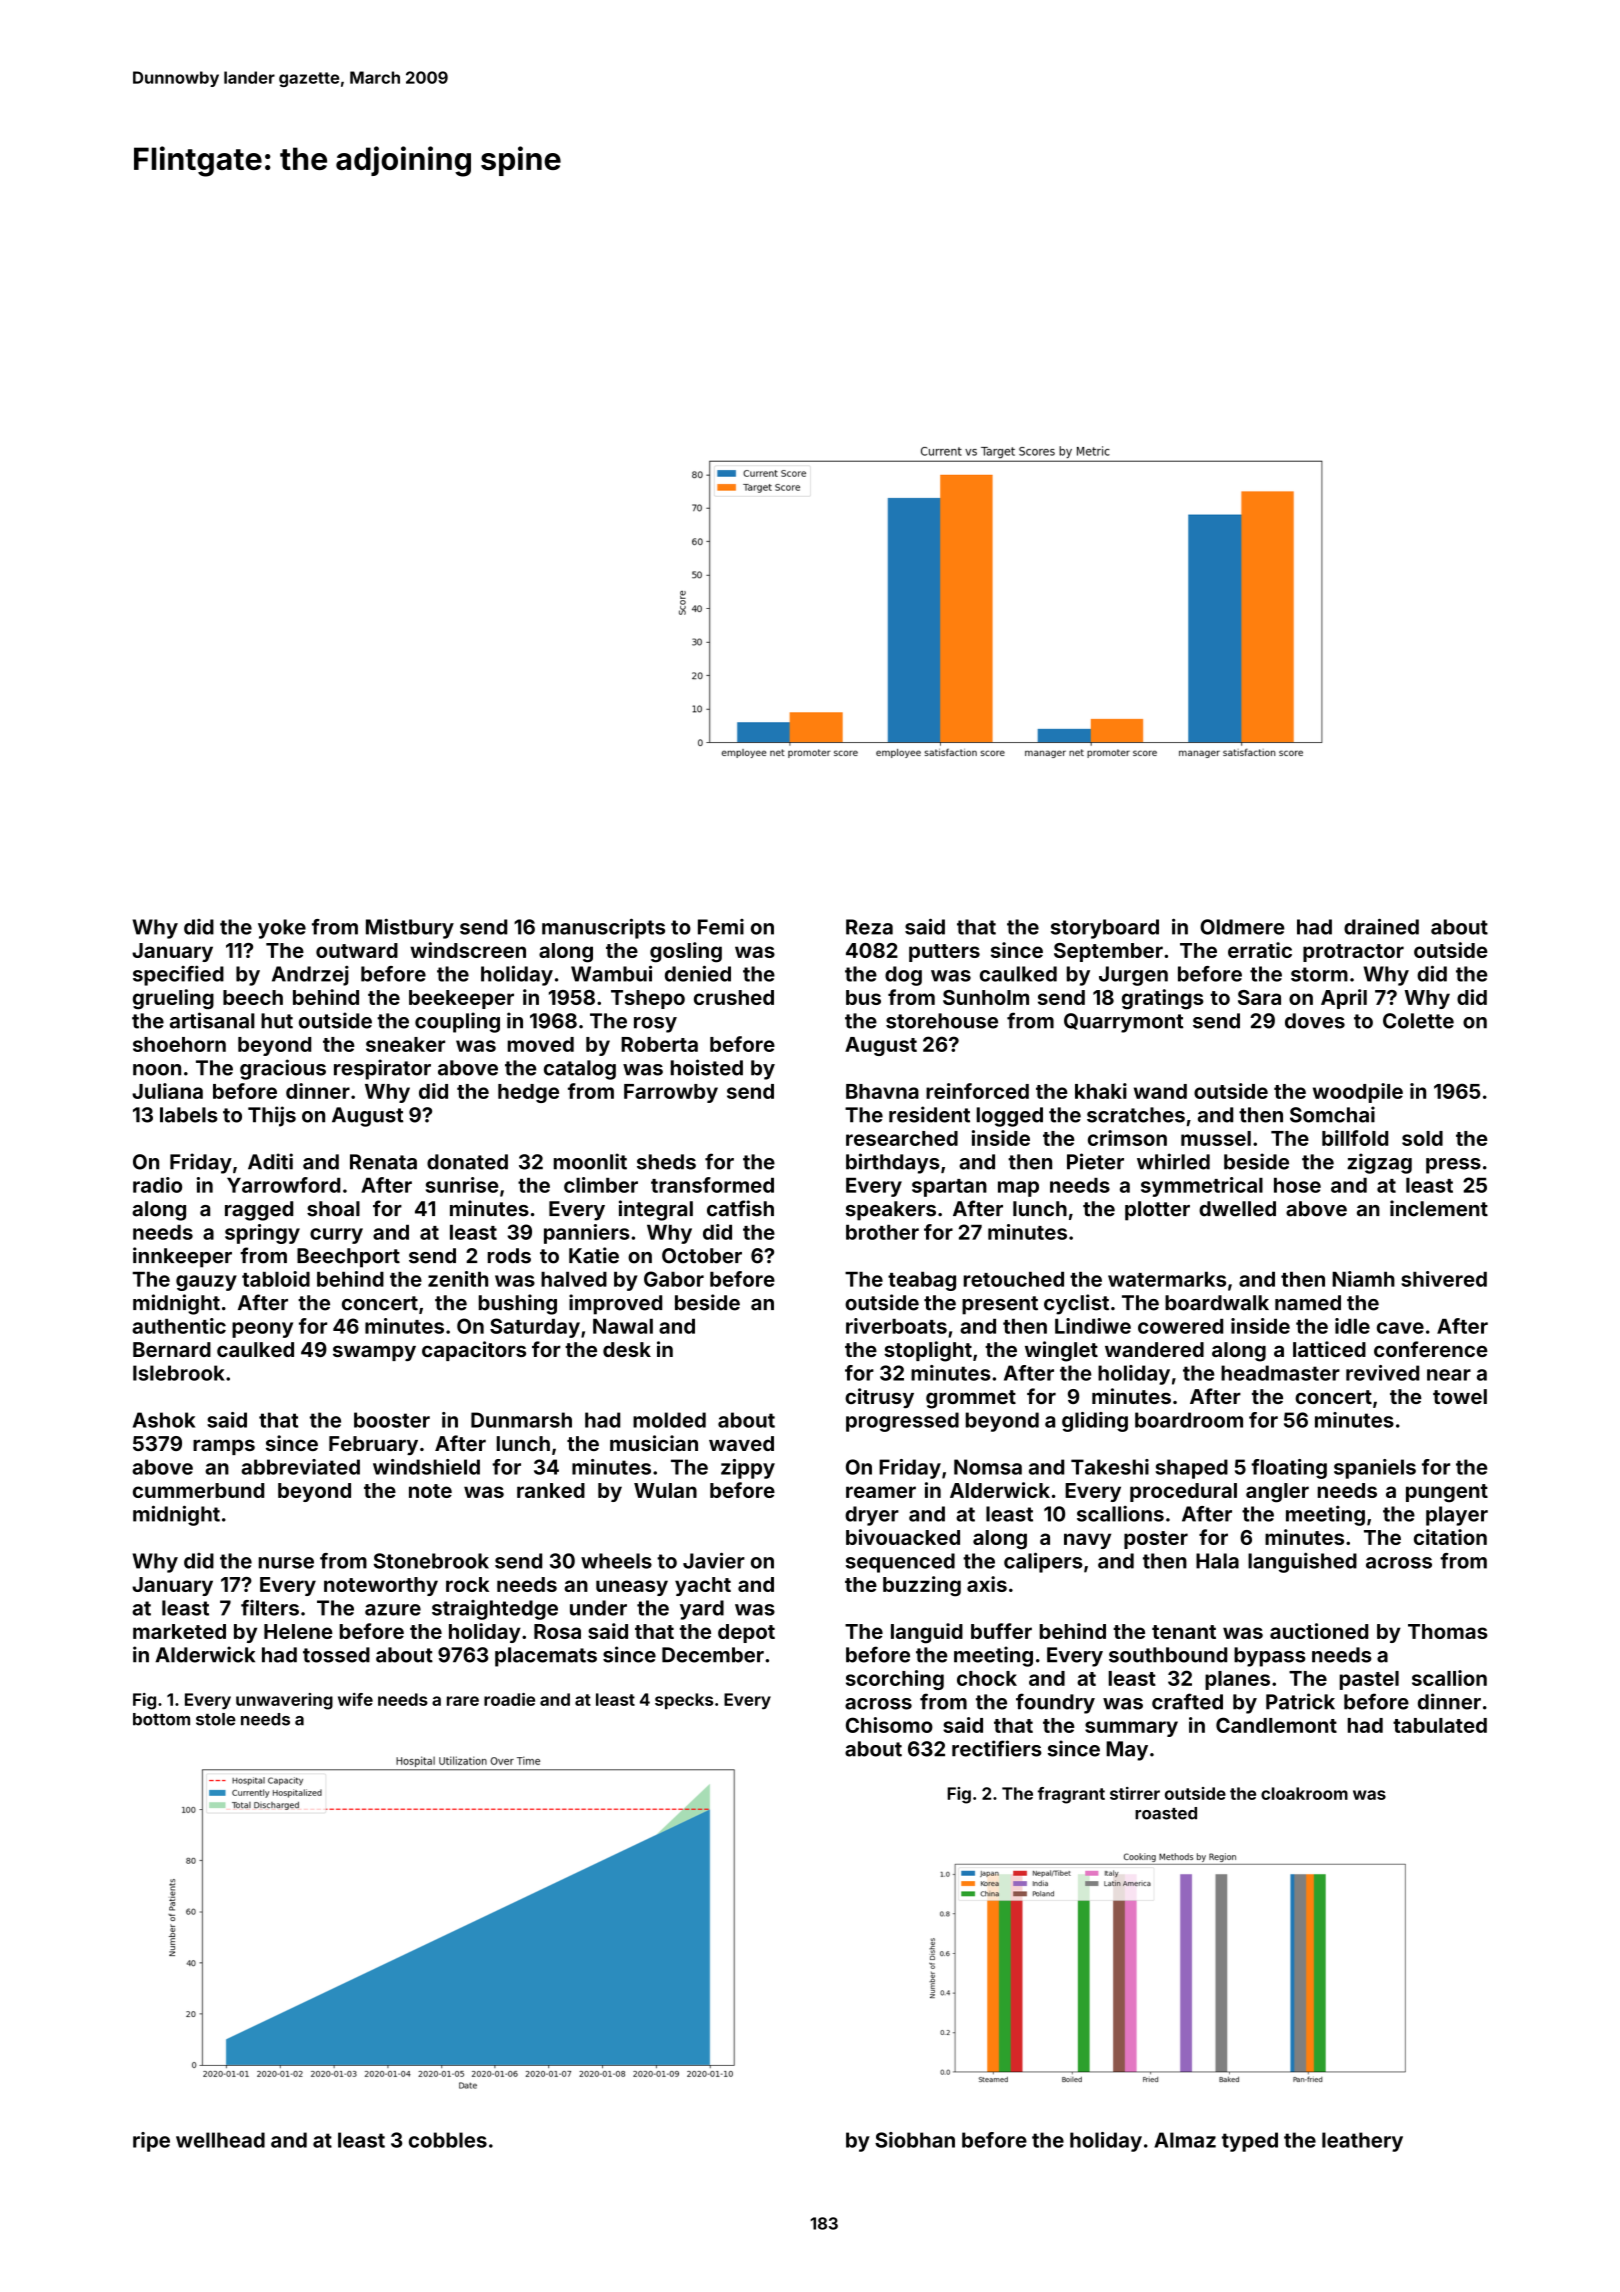 The height and width of the document is (2292, 1620). What do you see at coordinates (648, 999) in the document?
I see `Tshepo` at bounding box center [648, 999].
